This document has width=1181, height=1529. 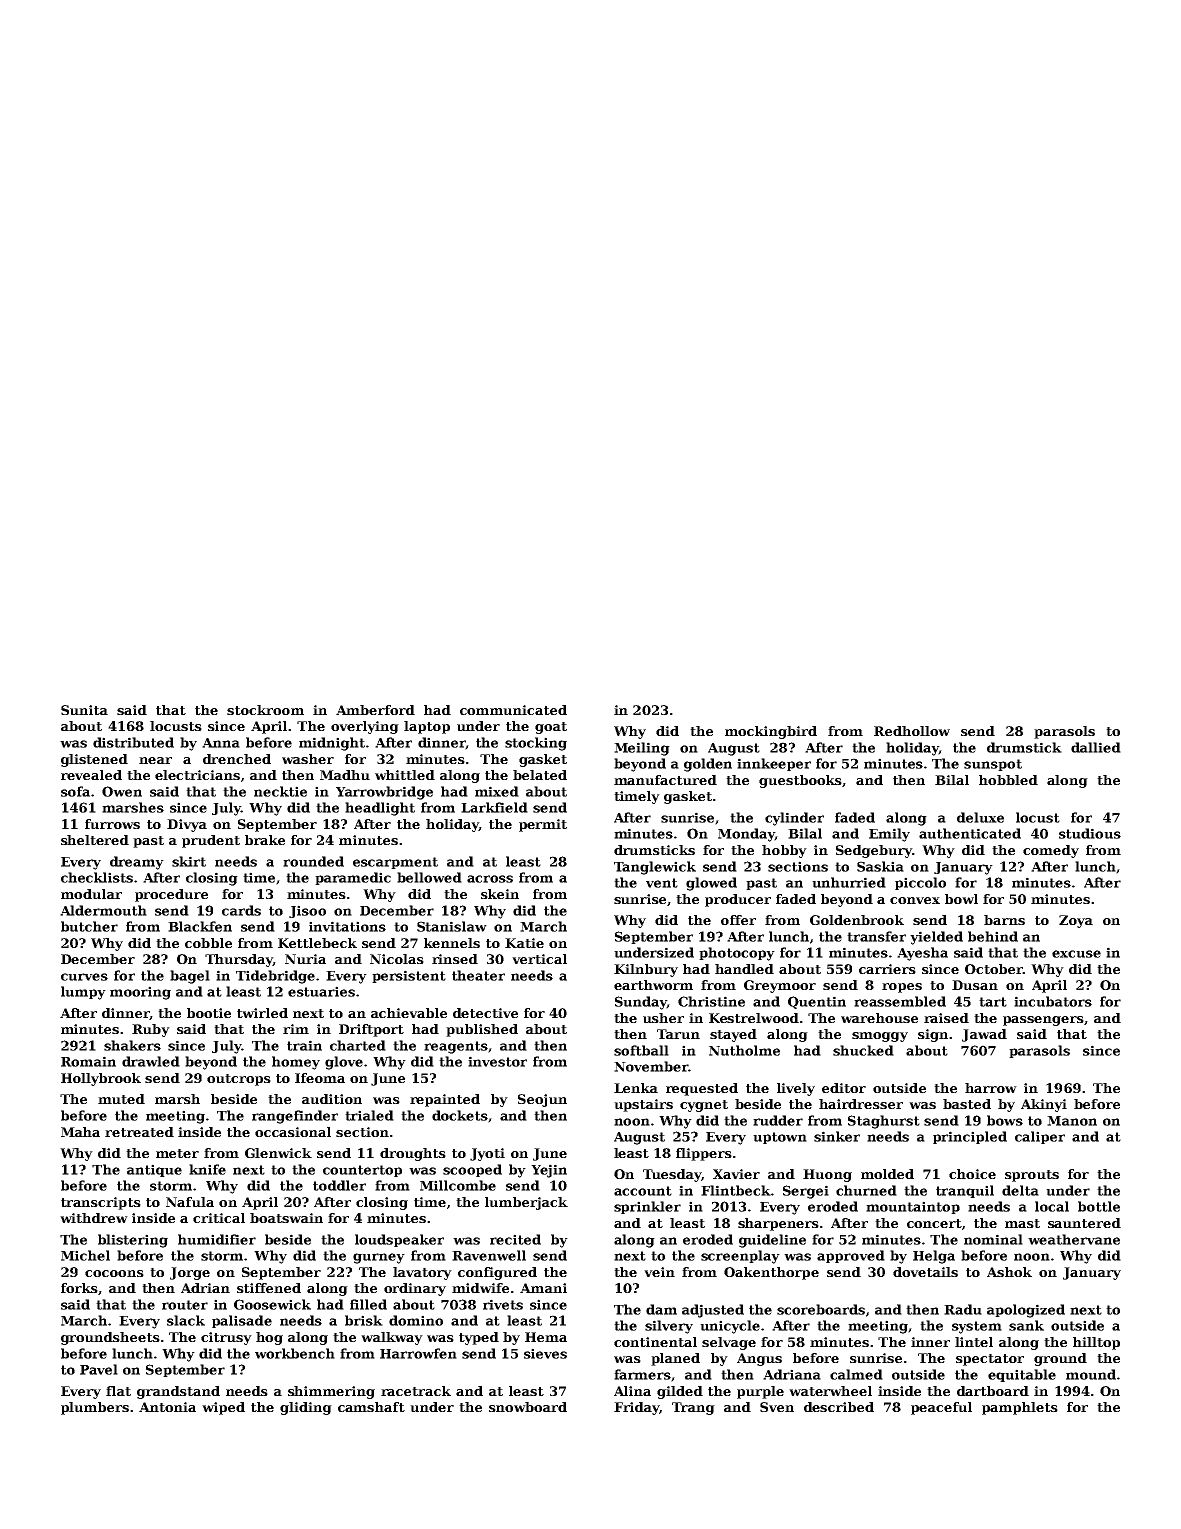 I want to click on Amberford, so click(x=375, y=710).
